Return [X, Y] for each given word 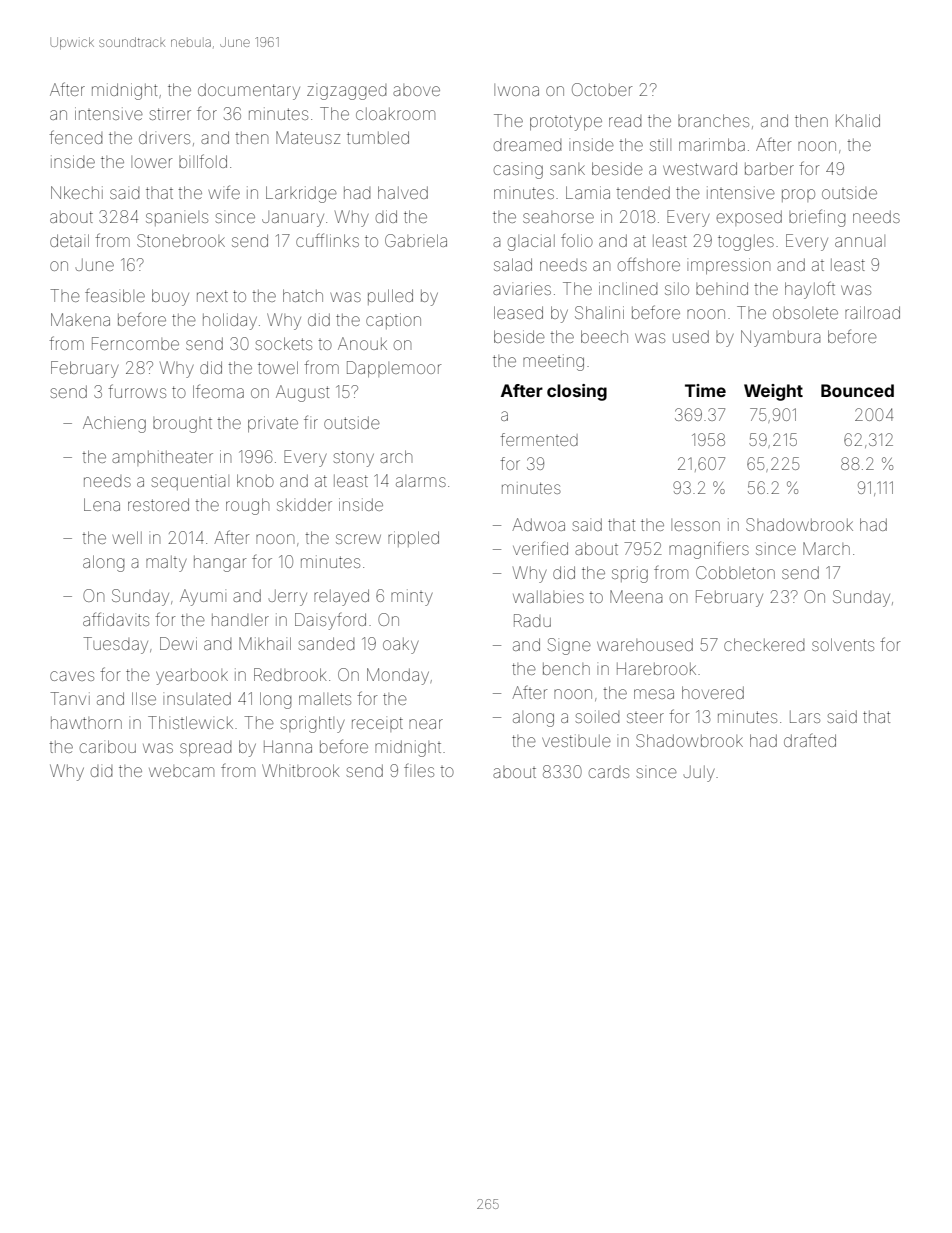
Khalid [858, 120]
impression [728, 266]
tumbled [378, 137]
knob [255, 480]
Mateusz [308, 137]
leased [518, 312]
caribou [108, 746]
